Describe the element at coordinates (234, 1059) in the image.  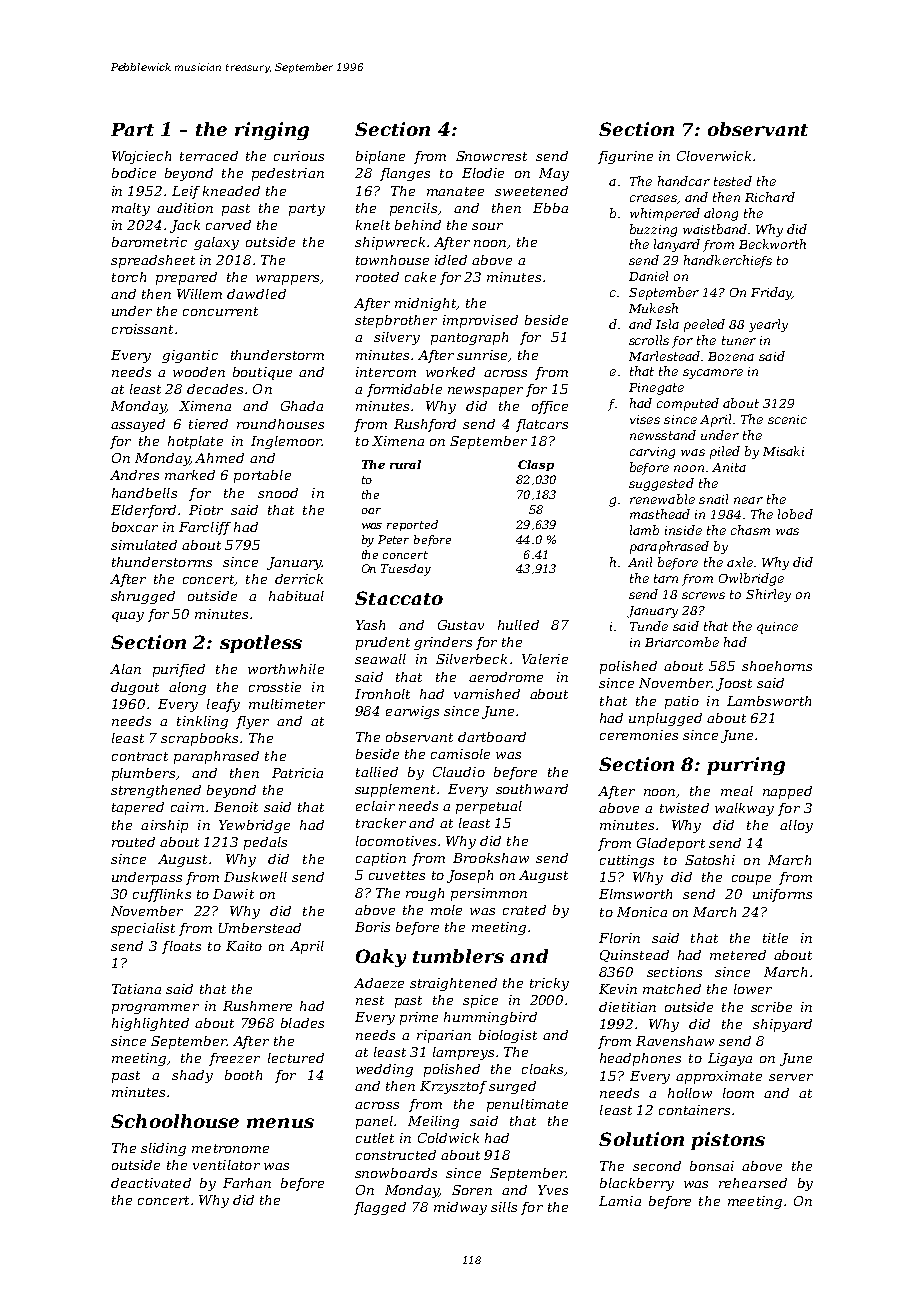
I see `freezer` at that location.
